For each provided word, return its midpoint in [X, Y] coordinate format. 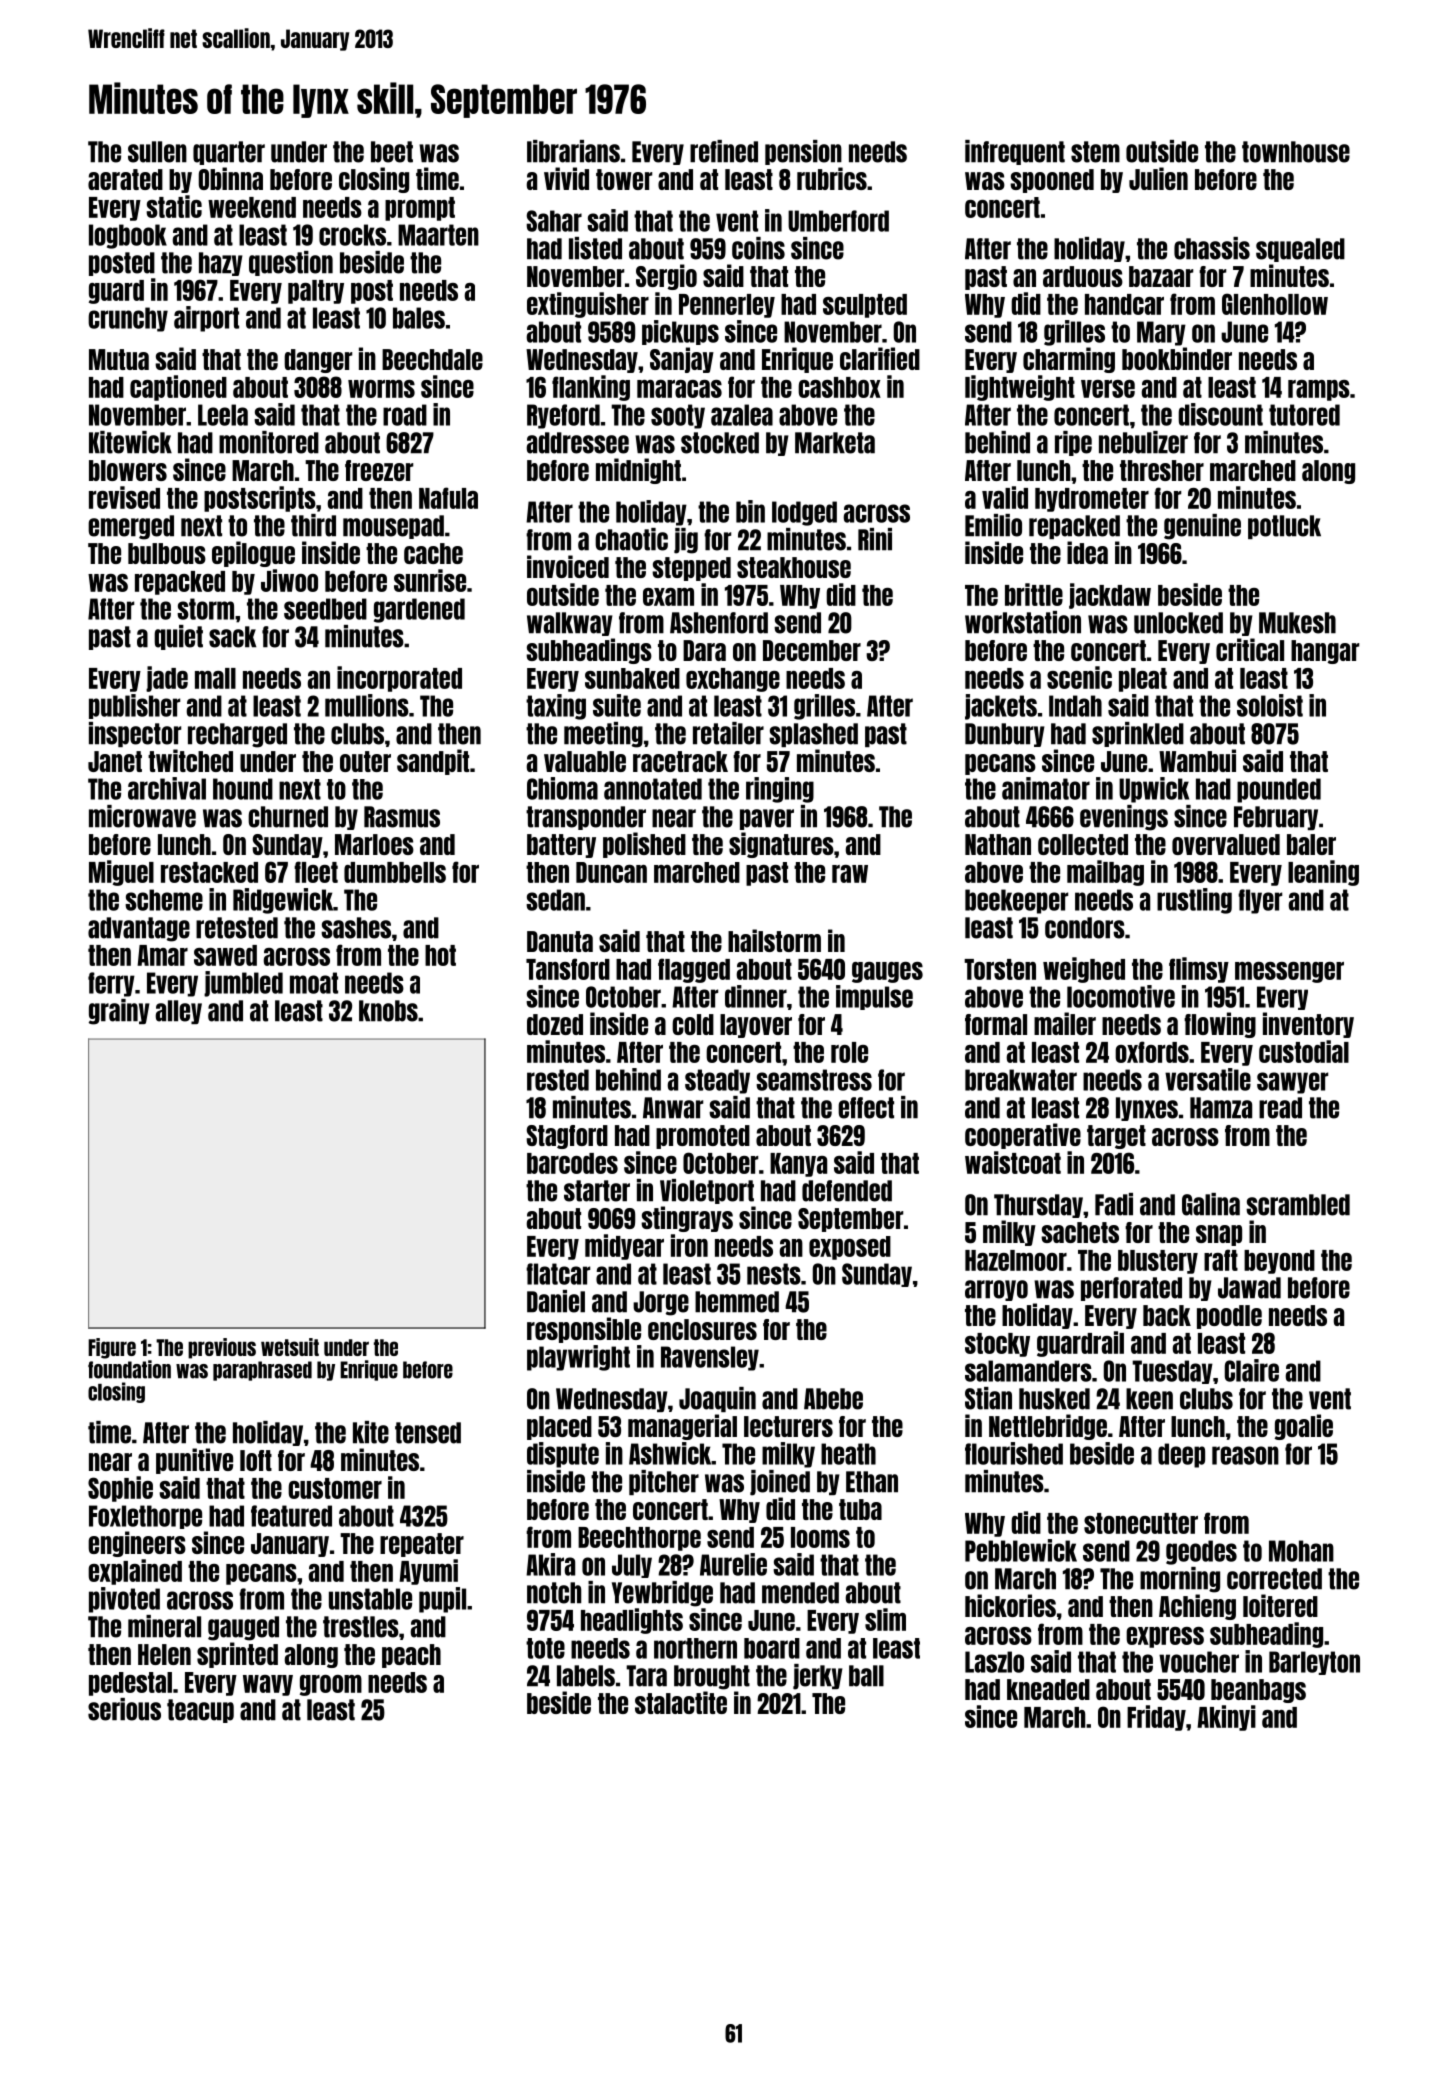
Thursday [1038, 1206]
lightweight [1020, 388]
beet [392, 152]
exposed [850, 1248]
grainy [119, 1012]
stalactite [681, 1702]
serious [124, 1709]
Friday [1156, 1718]
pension [803, 152]
